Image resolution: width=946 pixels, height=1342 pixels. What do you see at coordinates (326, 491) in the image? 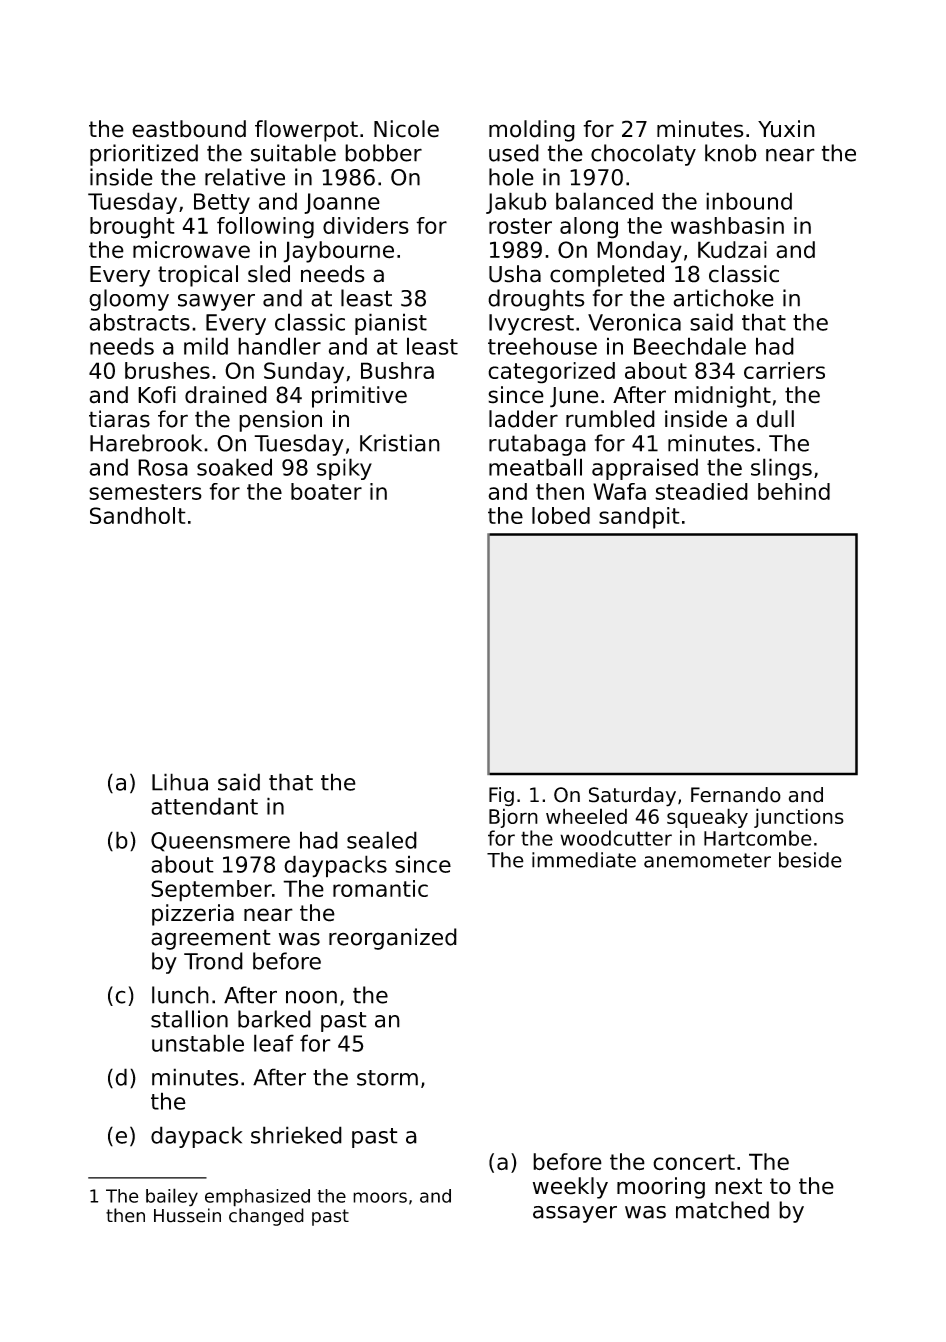
I see `boater` at bounding box center [326, 491].
